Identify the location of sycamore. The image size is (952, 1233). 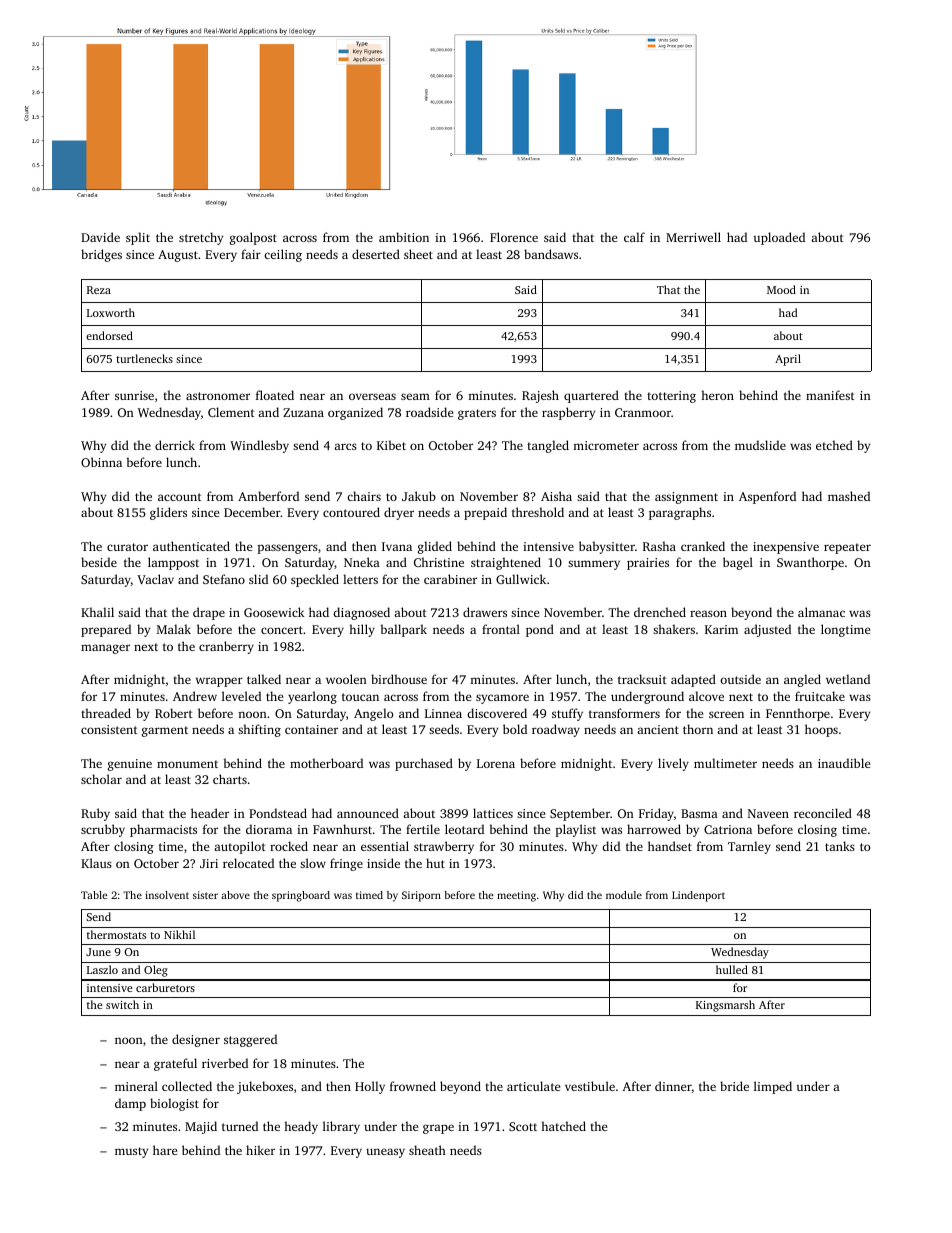
(502, 699).
